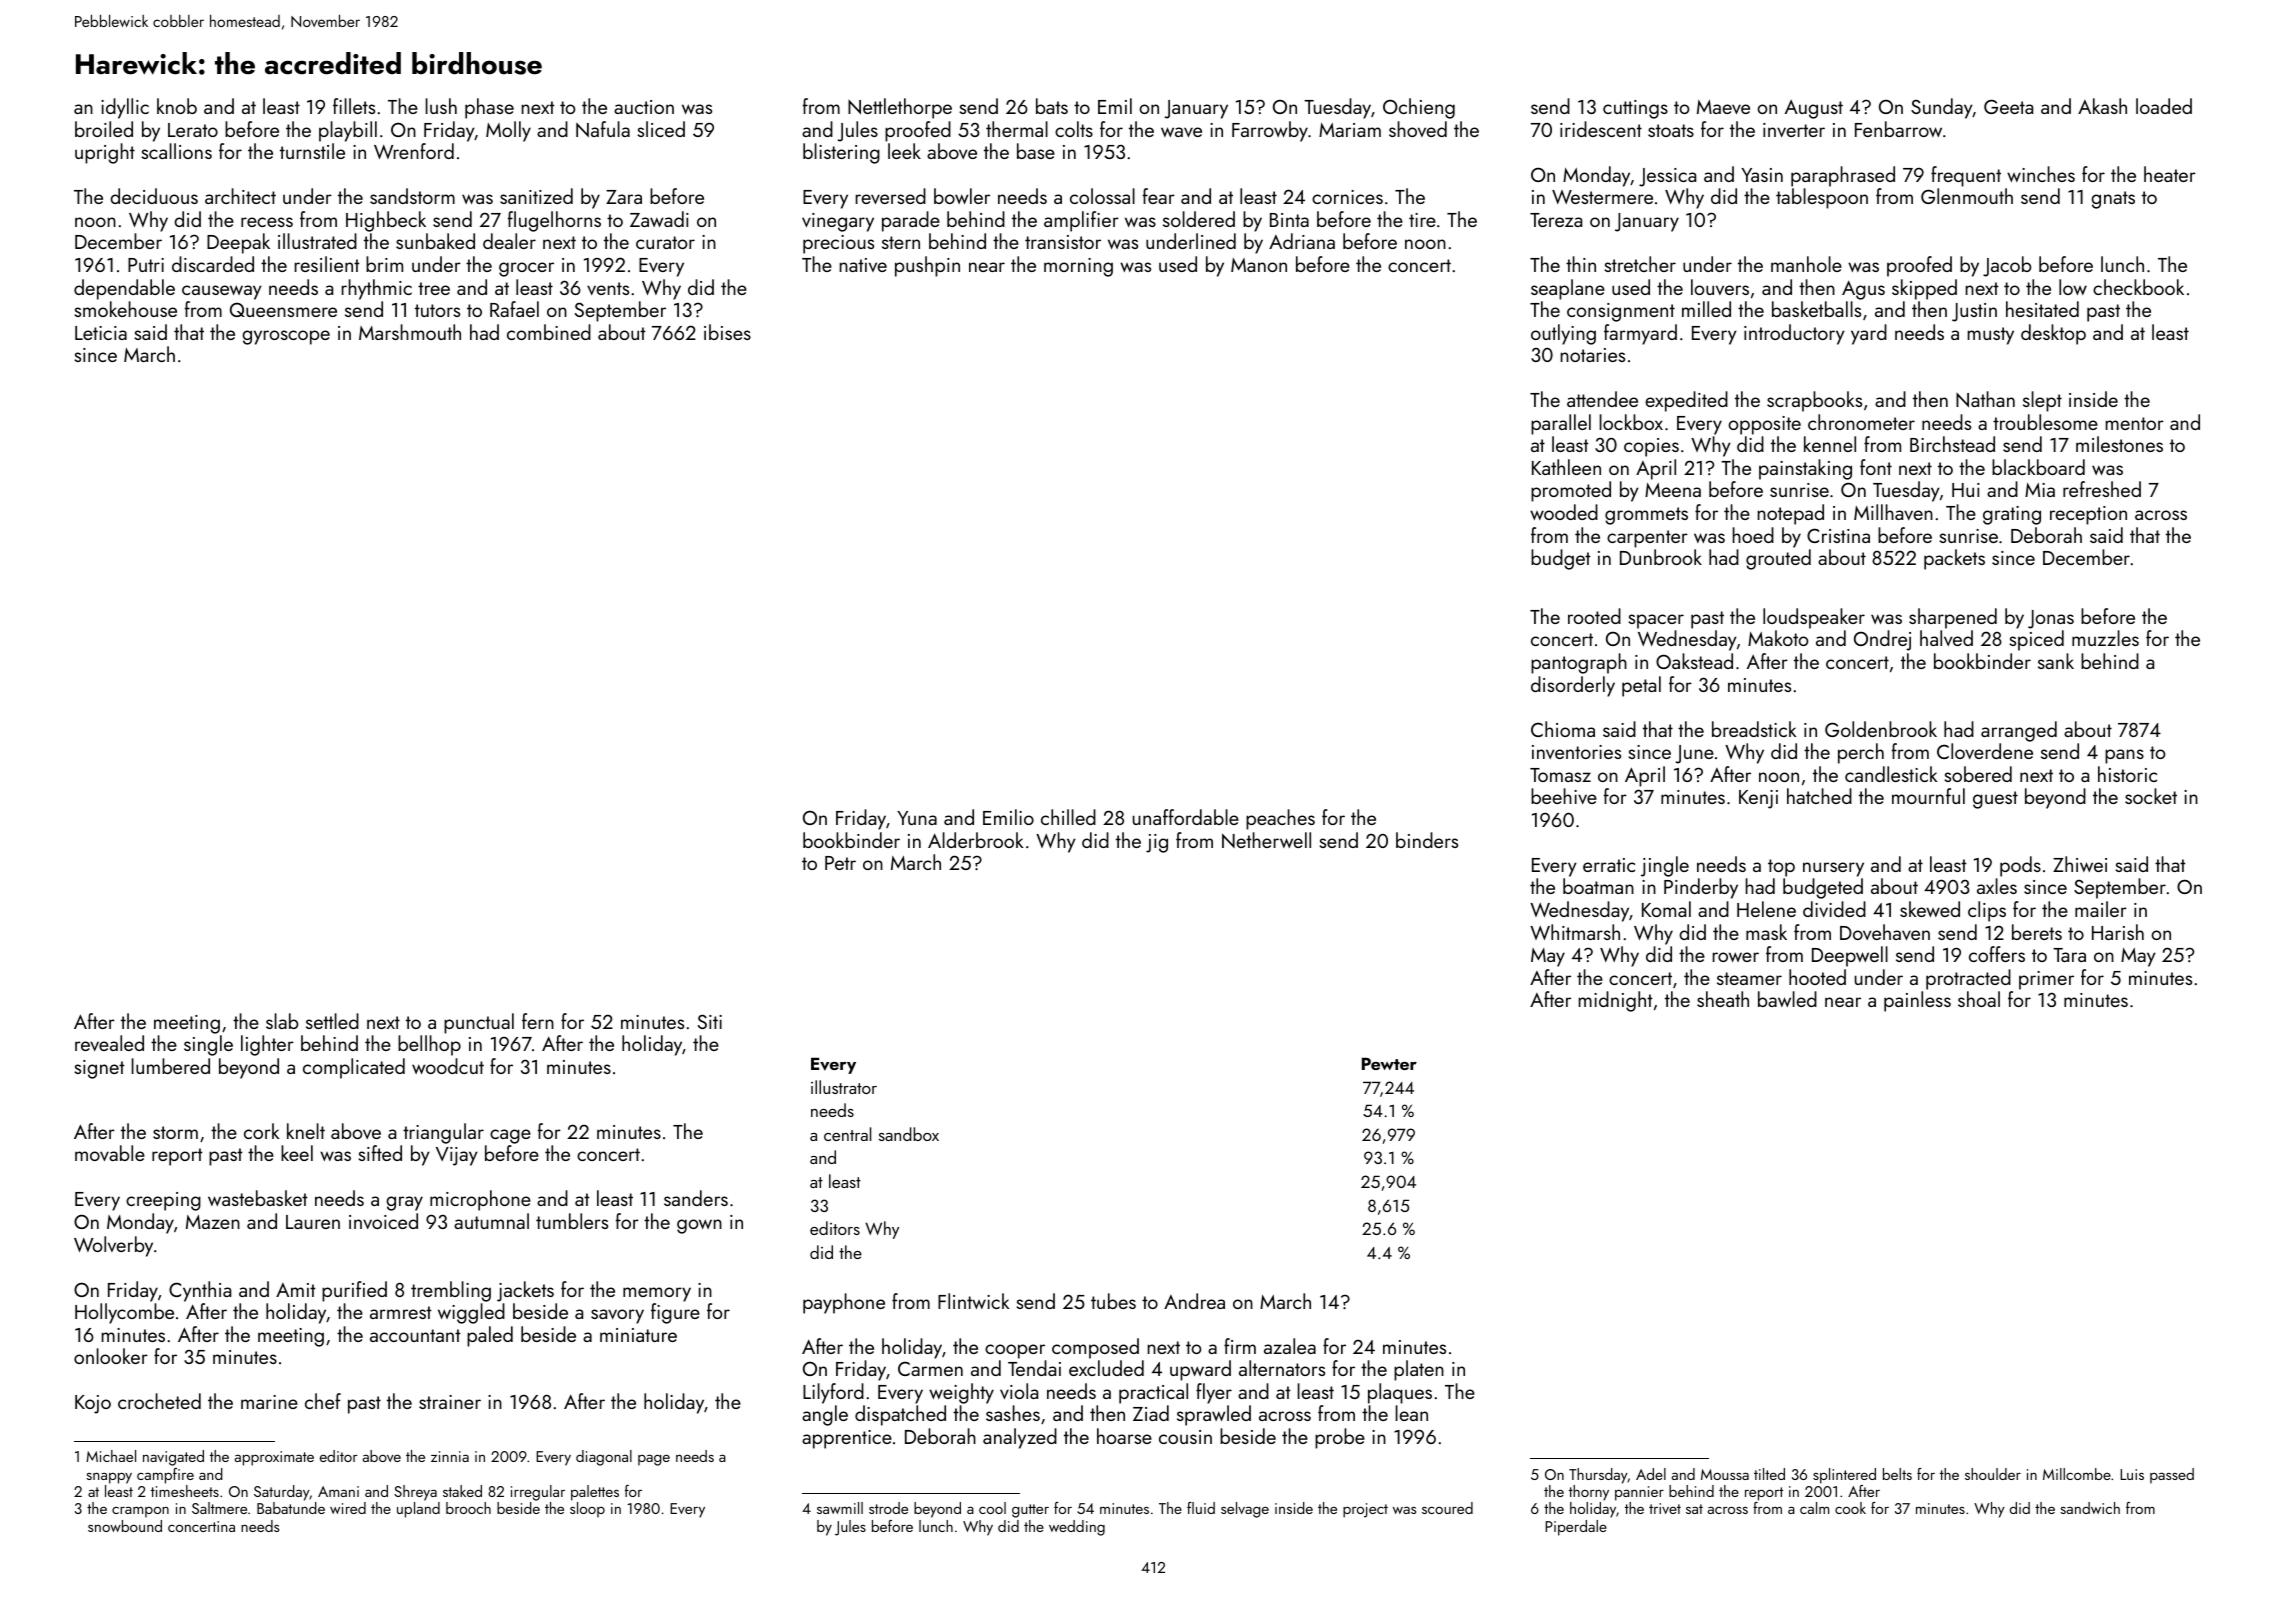  What do you see at coordinates (1077, 1528) in the screenshot?
I see `wedding` at bounding box center [1077, 1528].
